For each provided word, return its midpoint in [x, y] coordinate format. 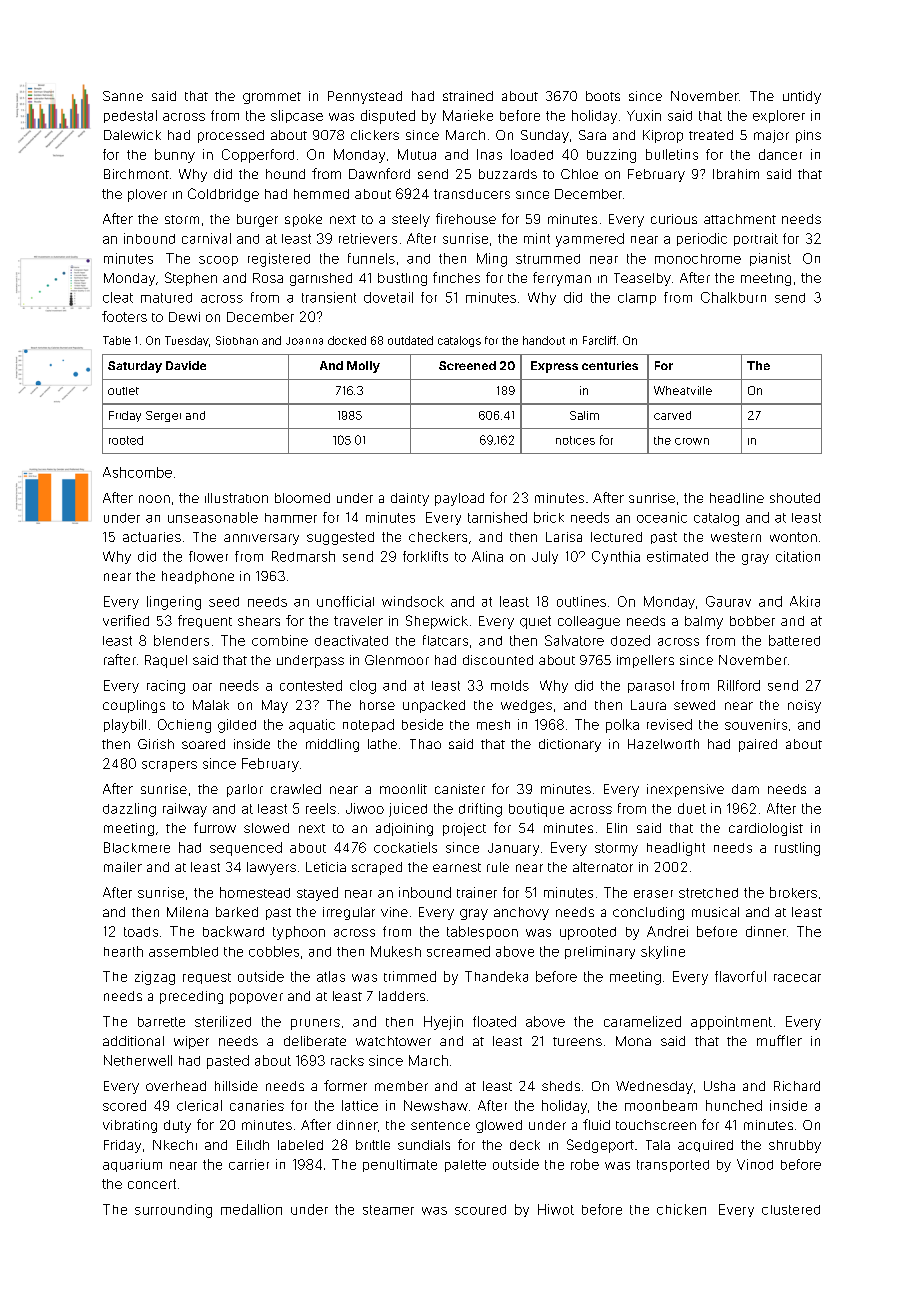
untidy [802, 97]
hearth [123, 951]
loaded [532, 154]
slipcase [297, 116]
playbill [125, 726]
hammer [291, 518]
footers [124, 316]
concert [152, 1184]
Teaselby [642, 279]
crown [692, 441]
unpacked [434, 706]
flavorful [740, 976]
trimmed [410, 976]
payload [459, 499]
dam [745, 789]
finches [456, 277]
